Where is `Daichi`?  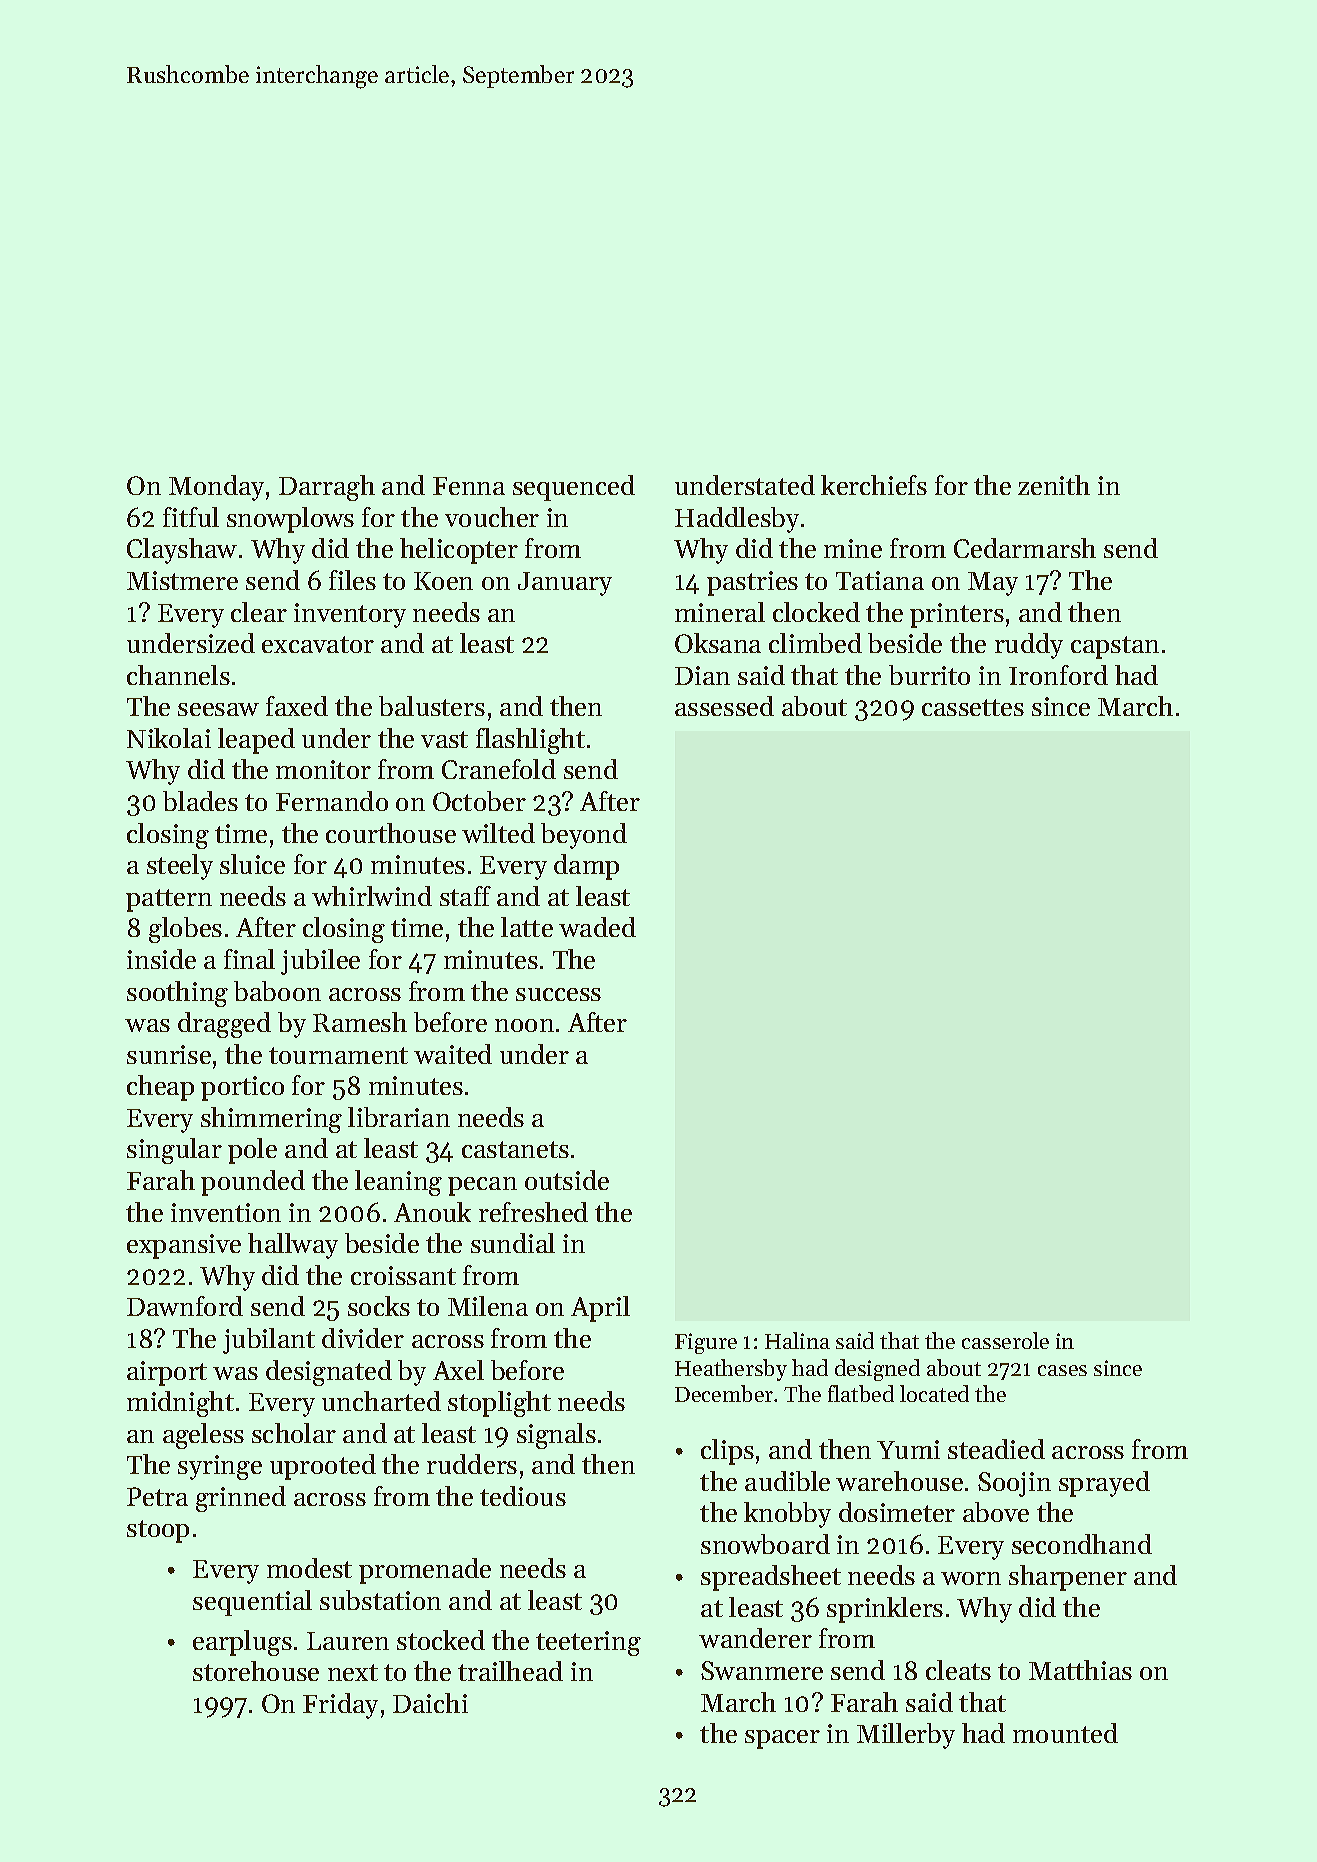
Daichi is located at coordinates (430, 1703).
